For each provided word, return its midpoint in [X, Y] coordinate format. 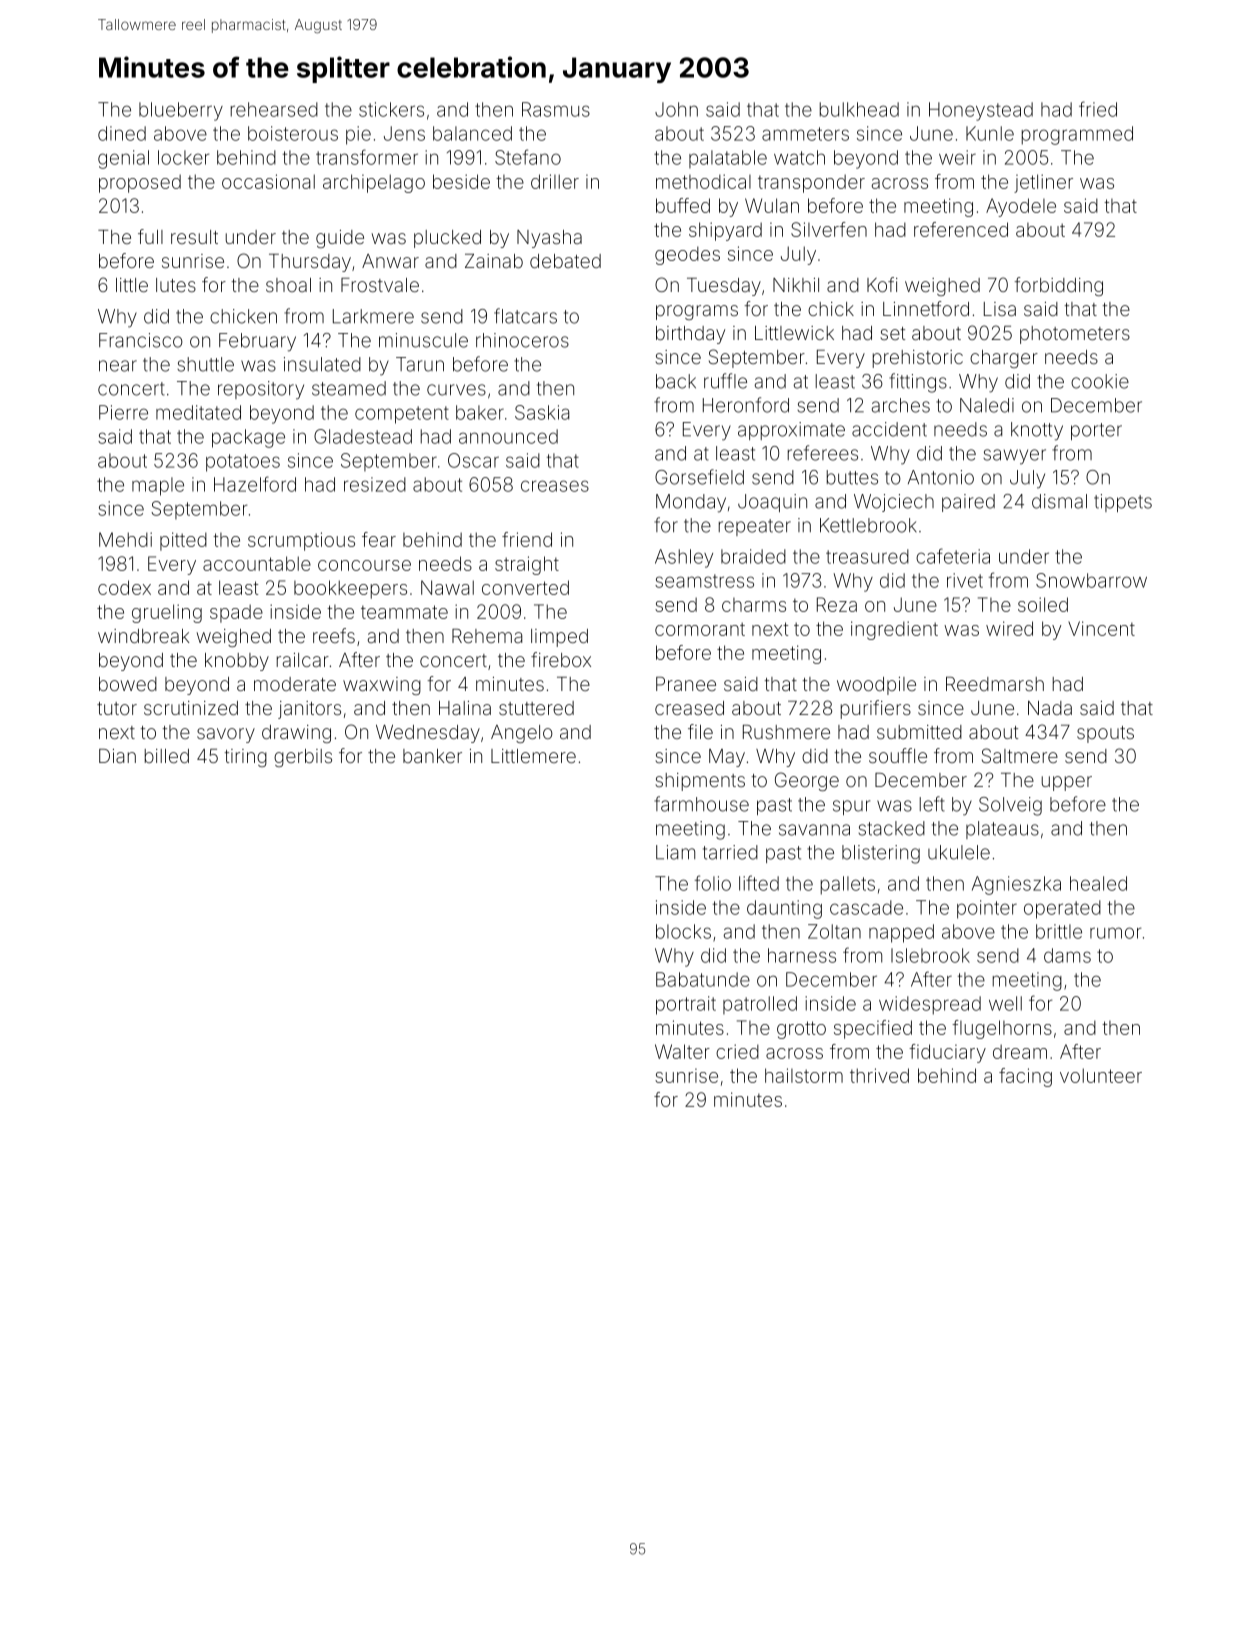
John [676, 109]
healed [1098, 883]
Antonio [941, 477]
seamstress [704, 581]
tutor [117, 708]
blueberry [181, 111]
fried [1098, 109]
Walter [682, 1051]
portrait [686, 1005]
